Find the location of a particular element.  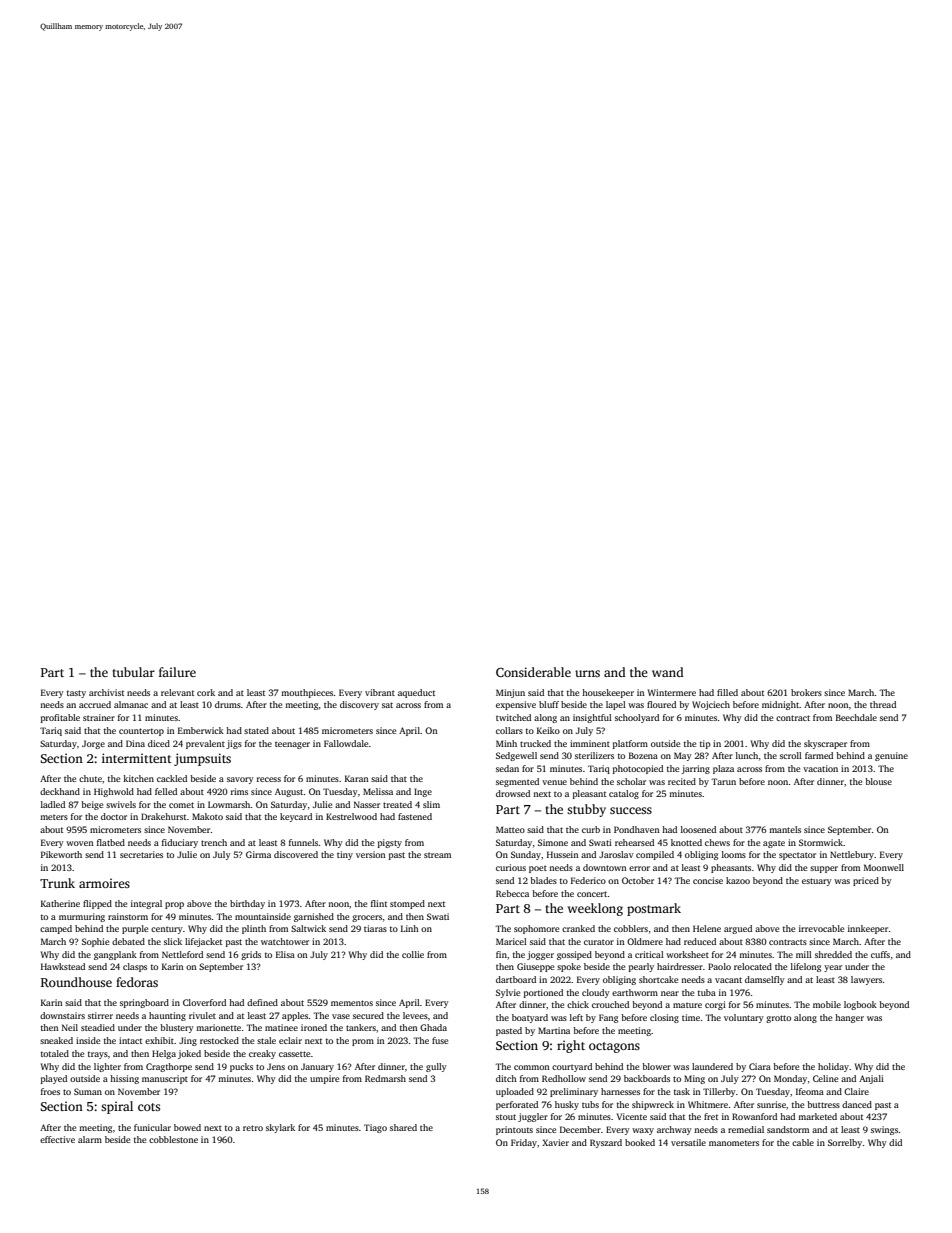

bluff is located at coordinates (549, 704).
